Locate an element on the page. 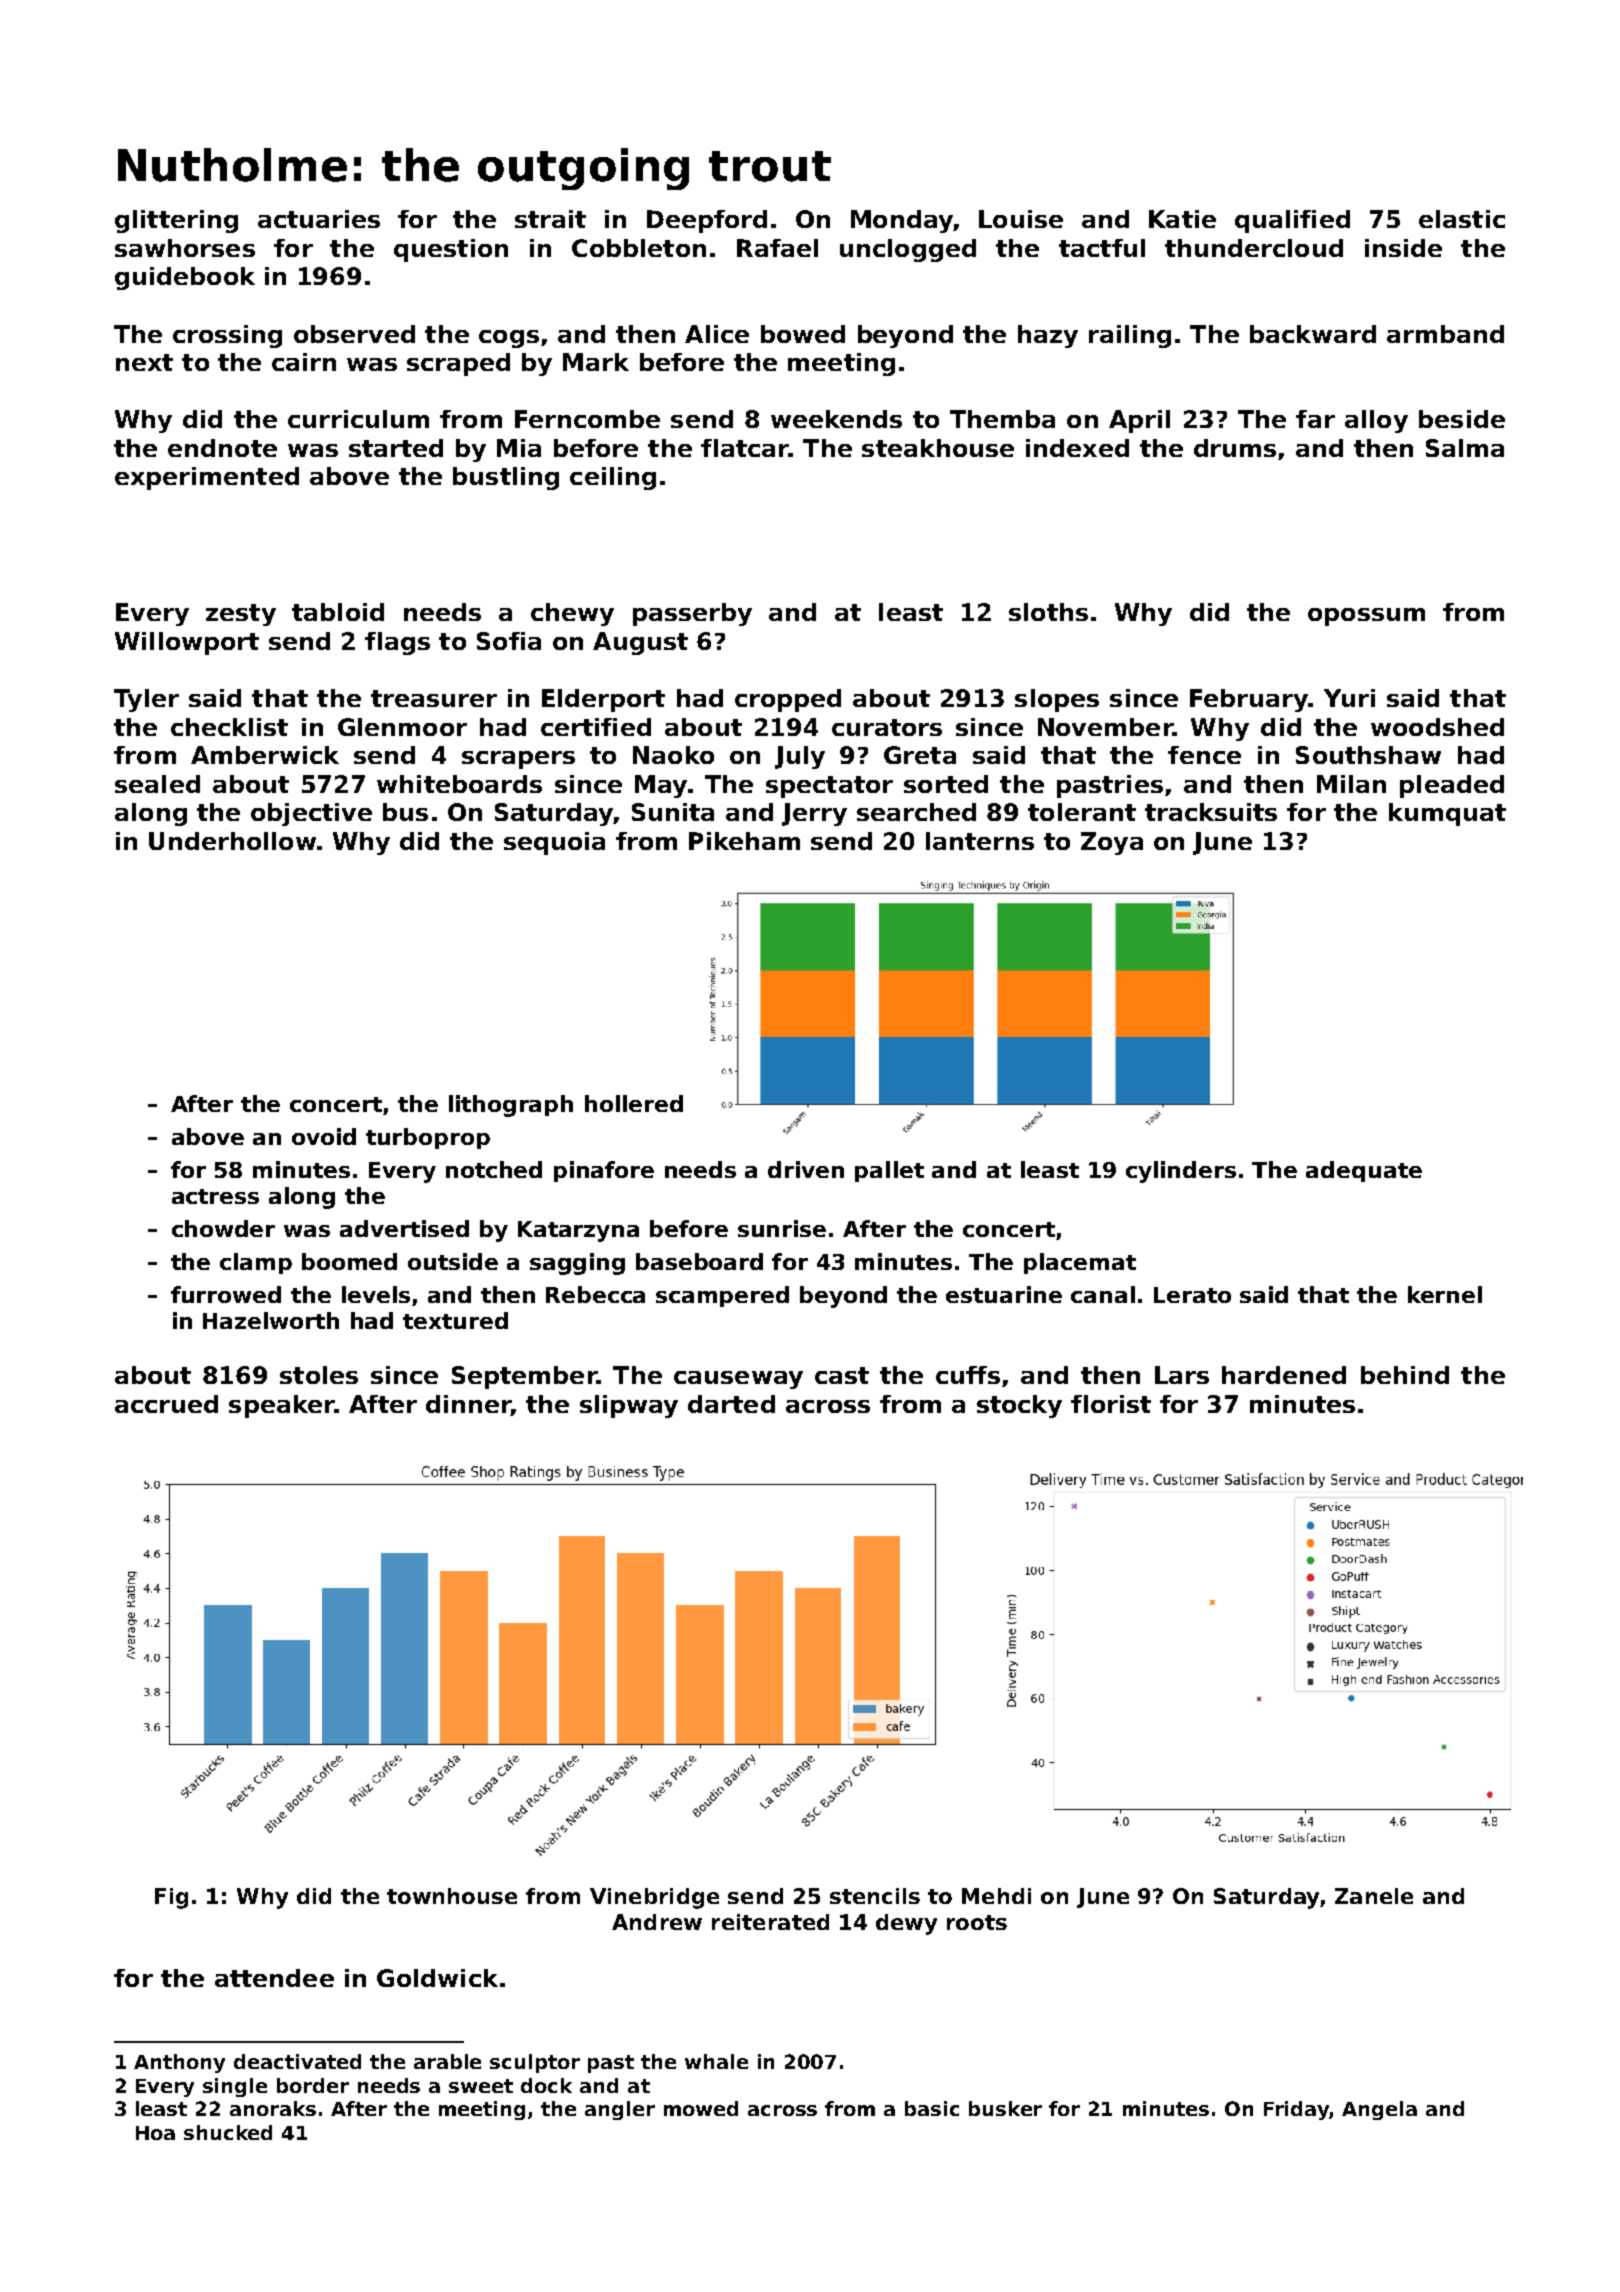 The image size is (1620, 2292). attendee is located at coordinates (274, 1978).
